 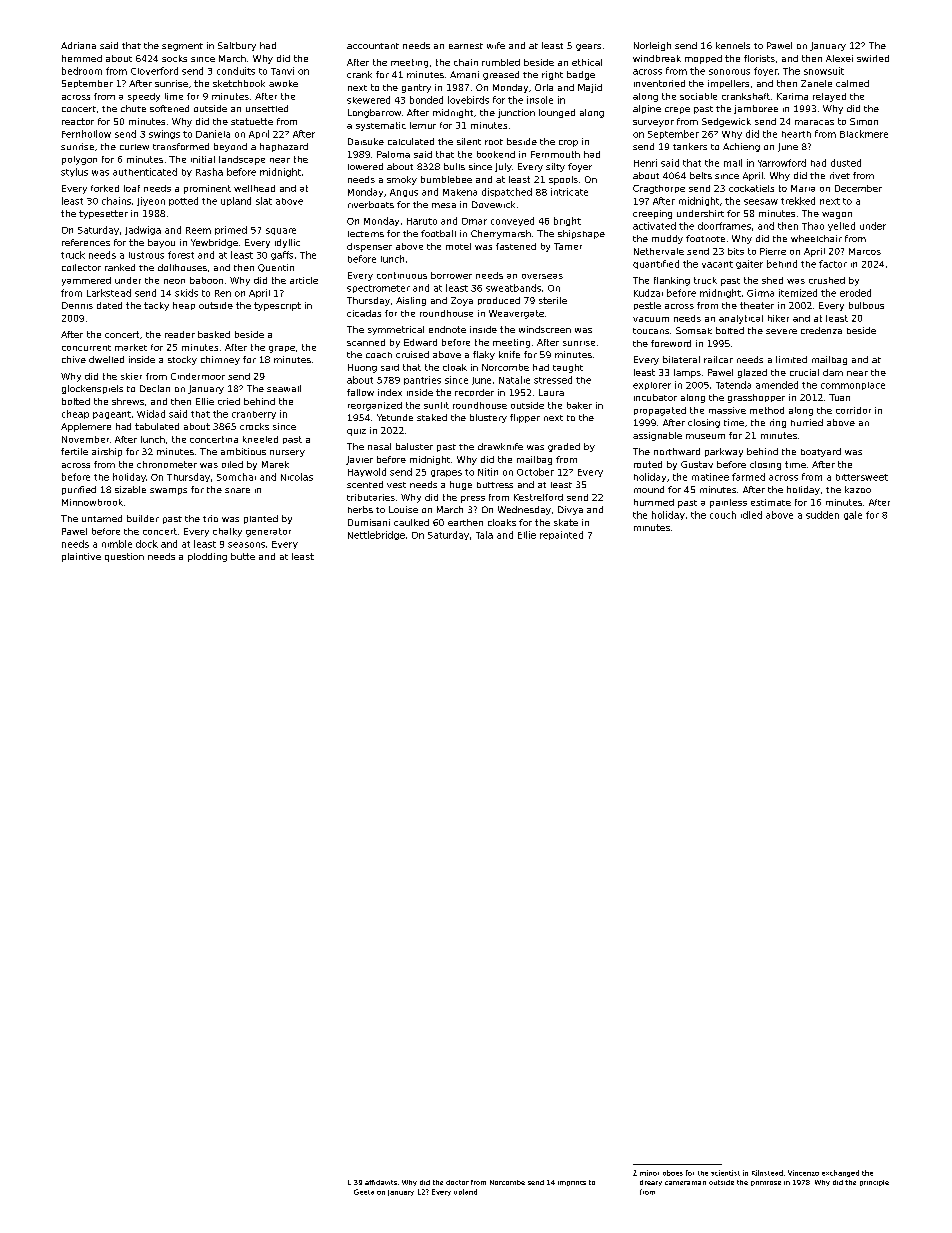 What do you see at coordinates (237, 46) in the document?
I see `Saltbury` at bounding box center [237, 46].
